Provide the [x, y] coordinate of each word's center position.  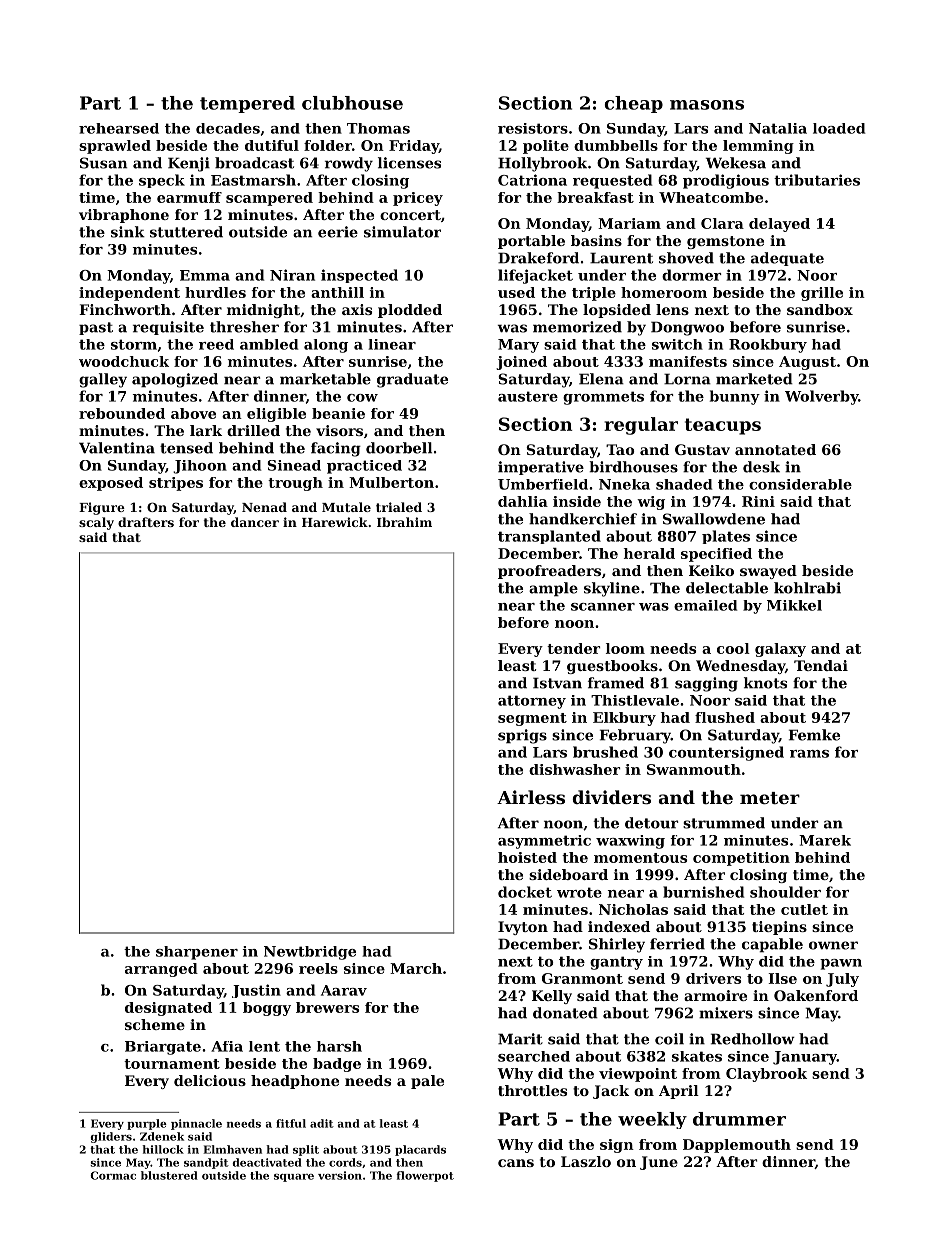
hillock [163, 1149]
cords [345, 1162]
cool [733, 648]
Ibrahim [404, 522]
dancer [255, 522]
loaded [839, 128]
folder [328, 145]
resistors [533, 128]
